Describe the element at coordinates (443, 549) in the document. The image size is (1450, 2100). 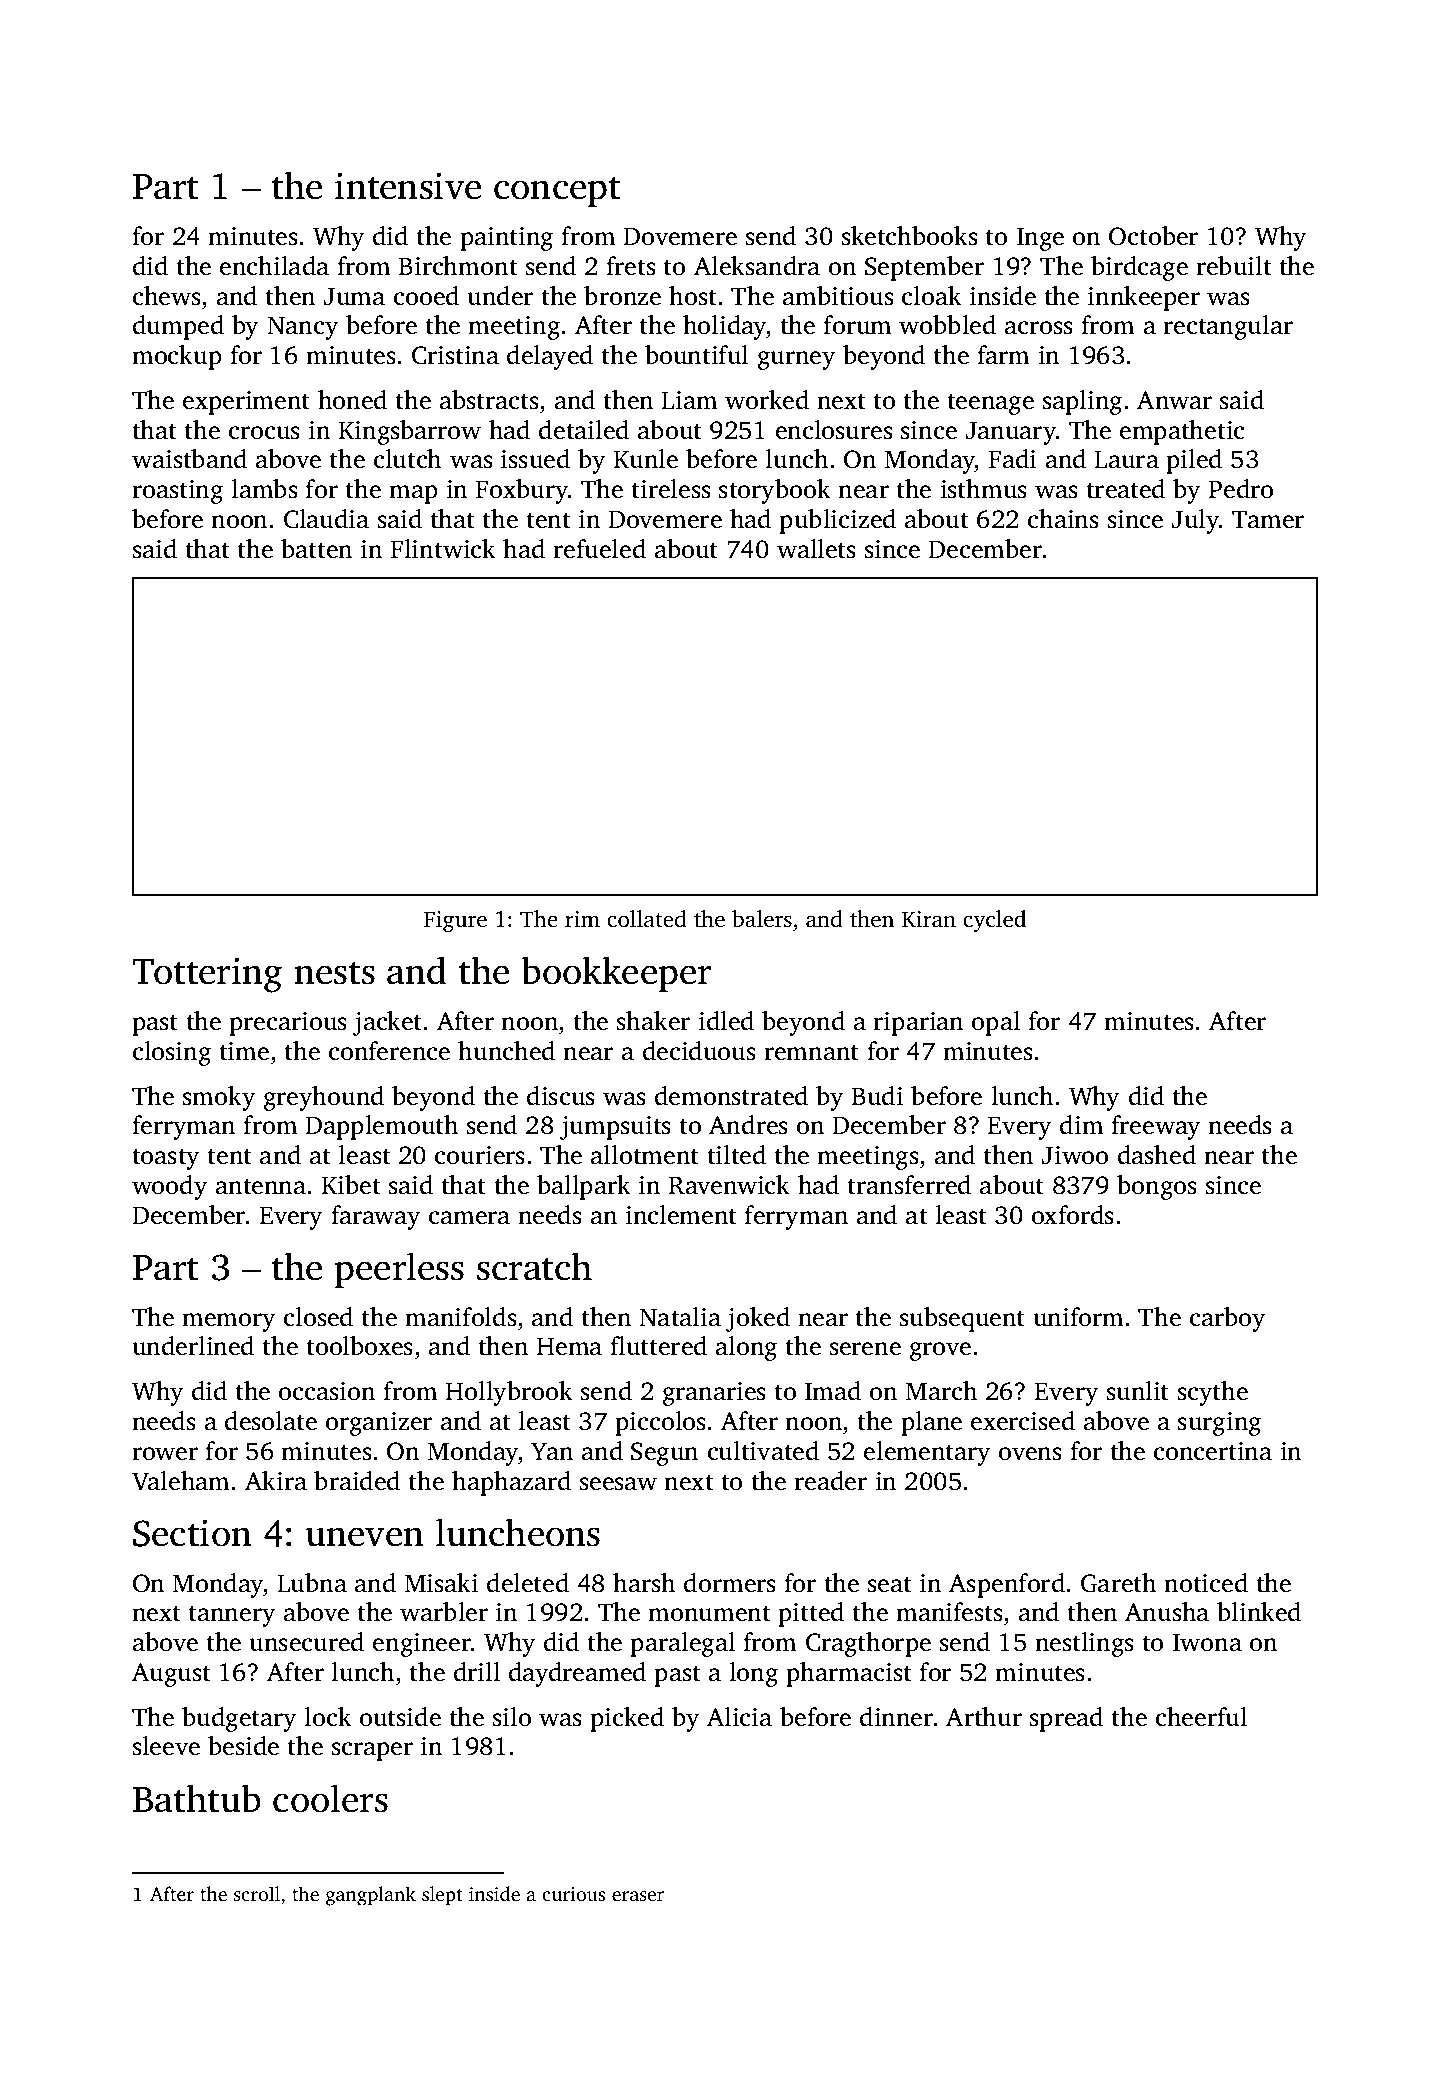
I see `Flintwick` at that location.
